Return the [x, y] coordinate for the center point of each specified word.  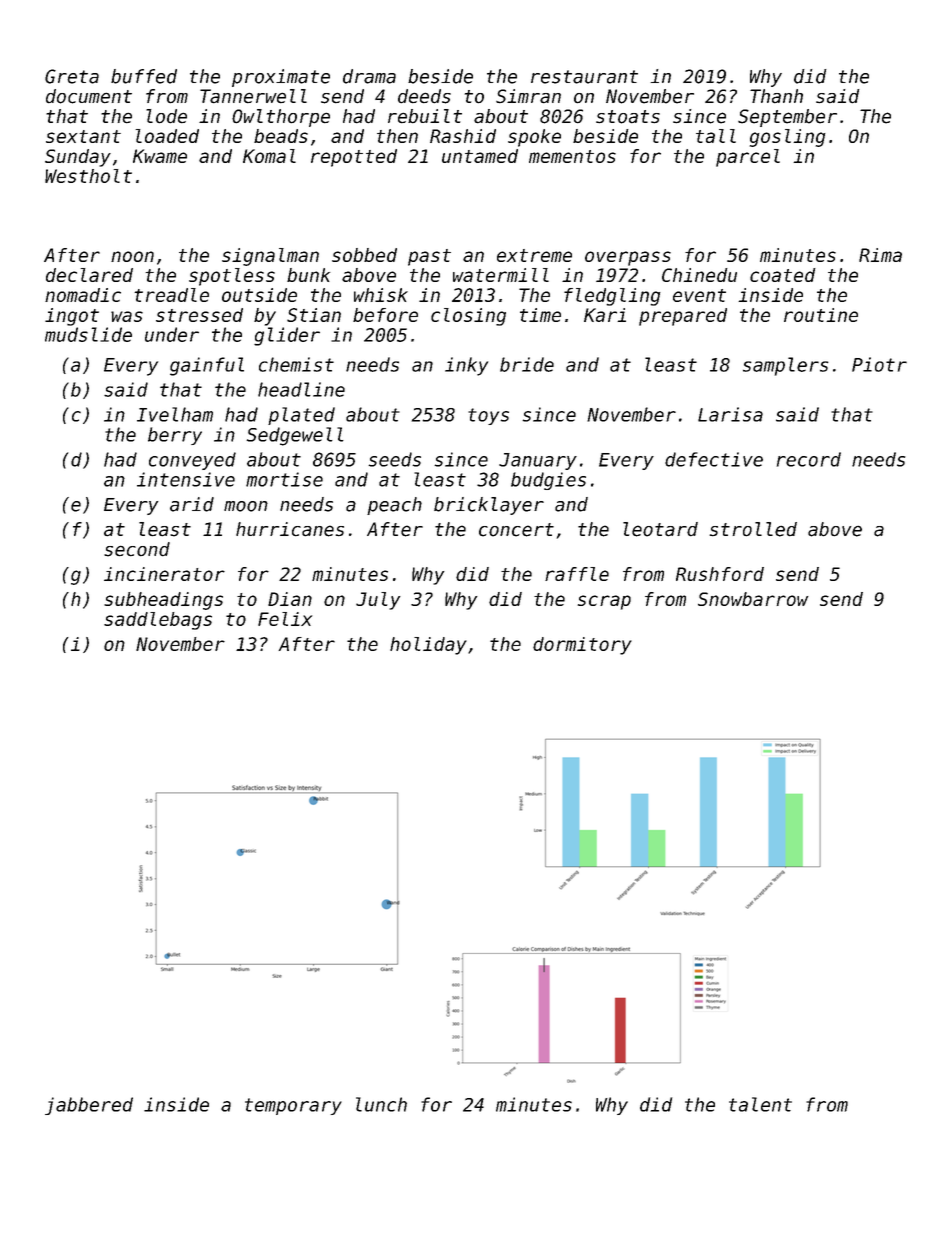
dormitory [582, 646]
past [429, 257]
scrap [604, 602]
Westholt [88, 176]
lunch [381, 1104]
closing [468, 317]
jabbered [89, 1106]
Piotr [879, 364]
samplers [786, 366]
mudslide [88, 334]
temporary [293, 1106]
